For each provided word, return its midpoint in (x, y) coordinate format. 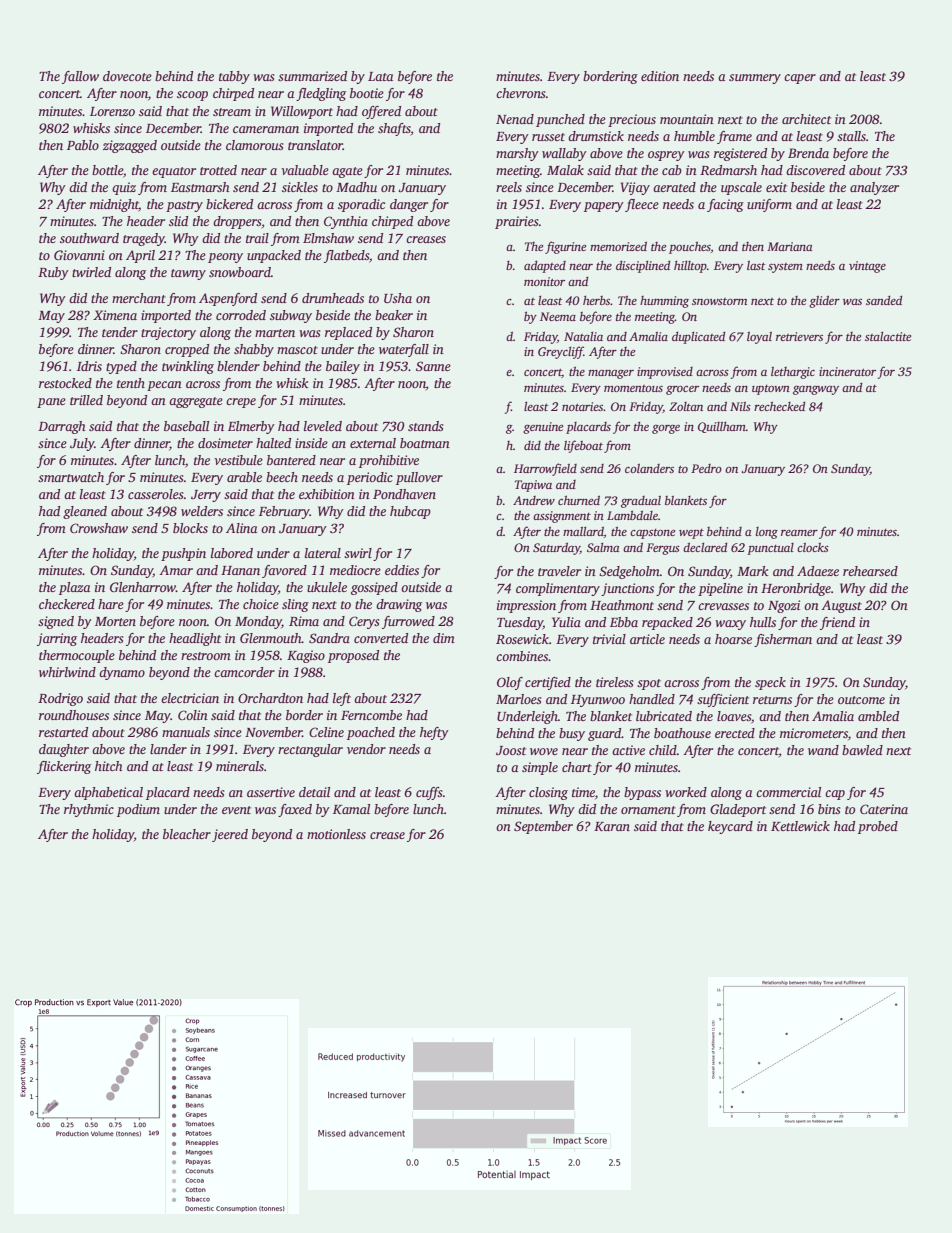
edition (660, 76)
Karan (612, 826)
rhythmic (89, 810)
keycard (730, 827)
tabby (234, 77)
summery (755, 79)
